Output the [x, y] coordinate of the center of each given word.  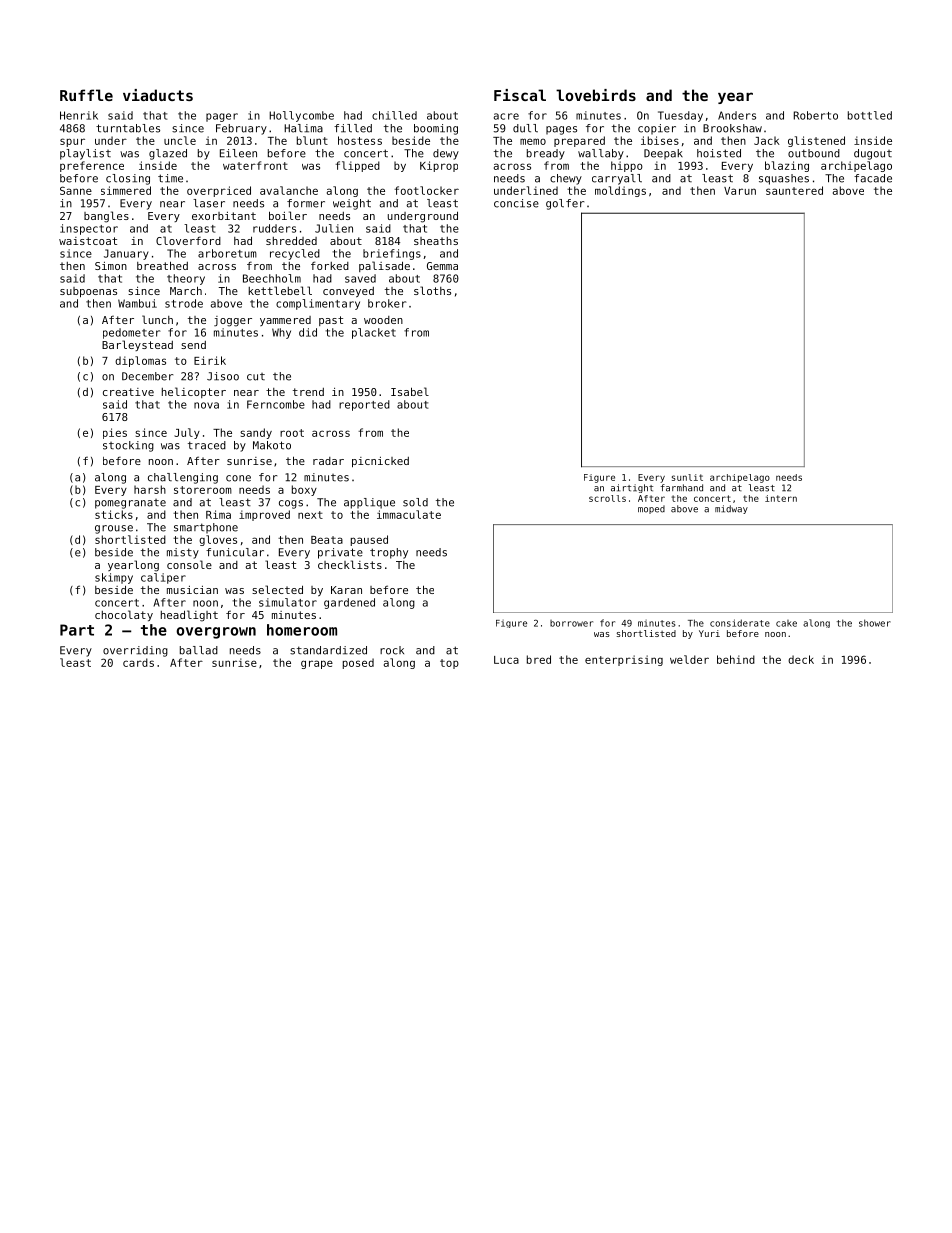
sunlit [687, 477]
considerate [740, 623]
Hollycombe [301, 116]
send [193, 345]
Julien [334, 228]
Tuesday [680, 116]
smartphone [206, 528]
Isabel [410, 391]
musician [192, 590]
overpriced [219, 191]
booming [436, 129]
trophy [389, 553]
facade [873, 178]
